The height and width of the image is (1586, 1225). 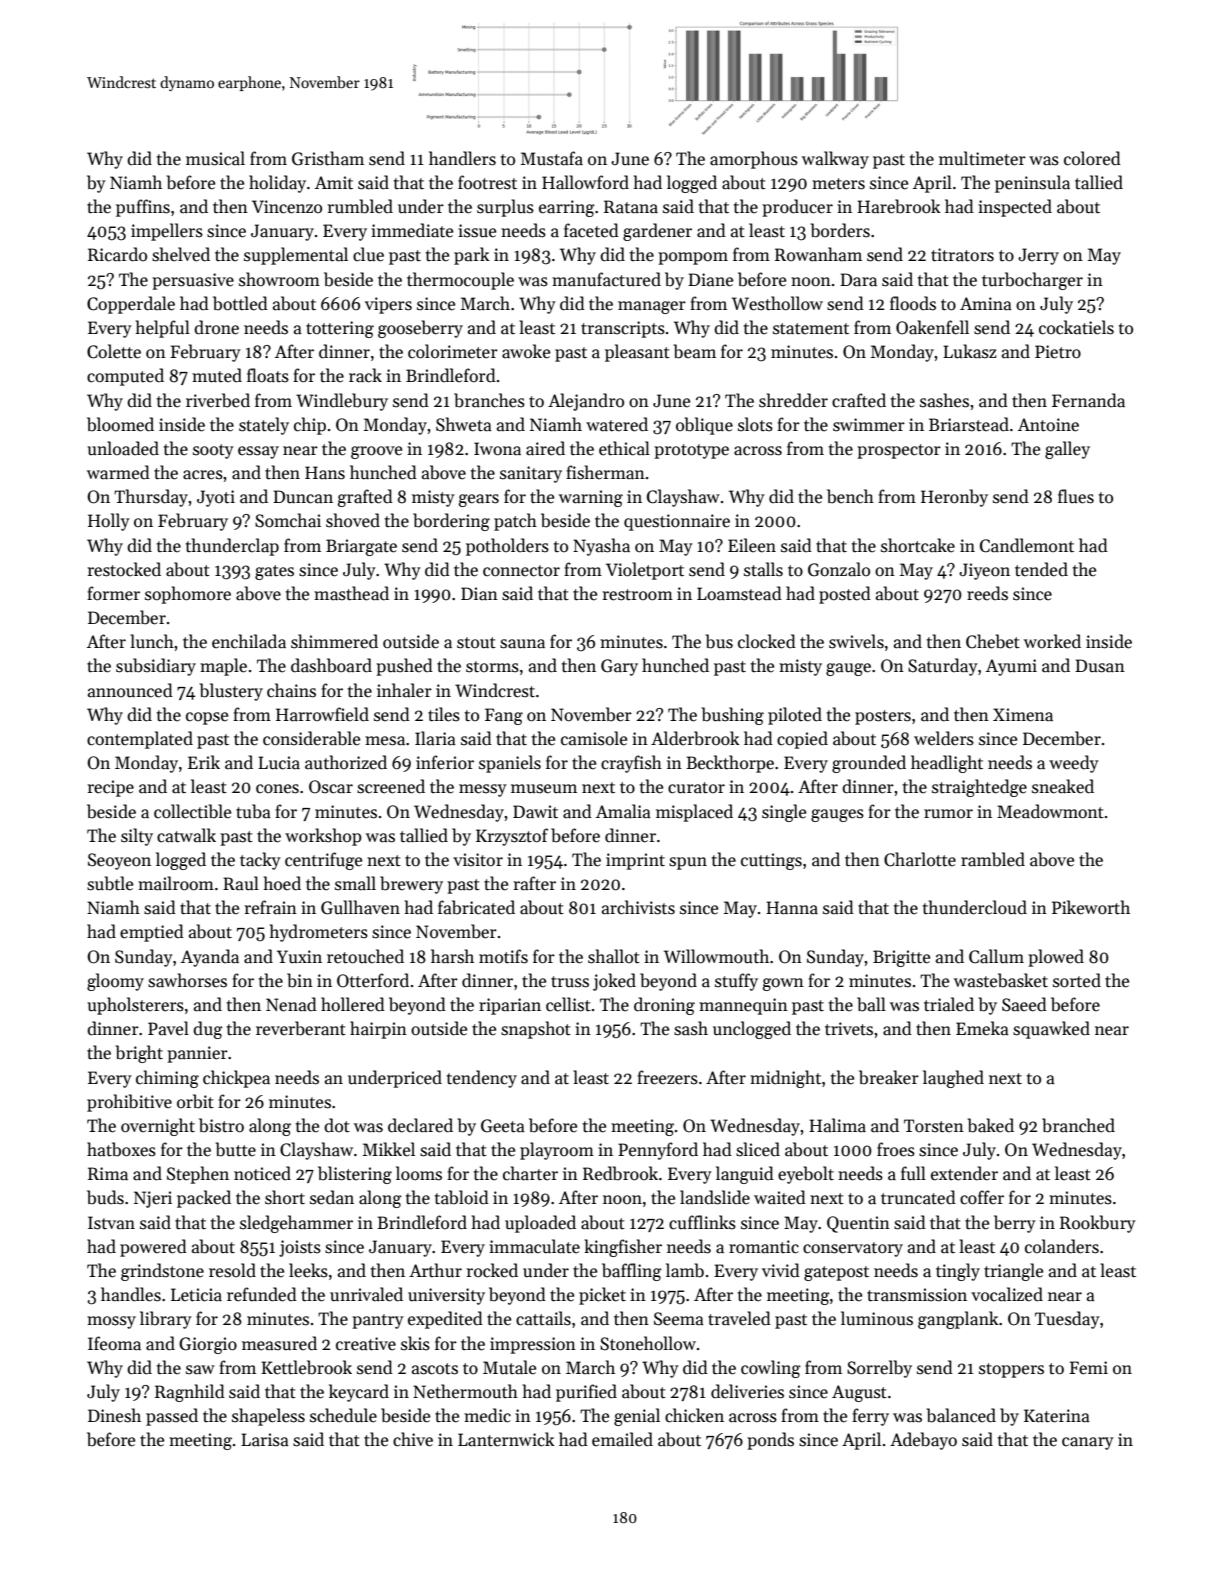 I want to click on plowed, so click(x=1056, y=958).
